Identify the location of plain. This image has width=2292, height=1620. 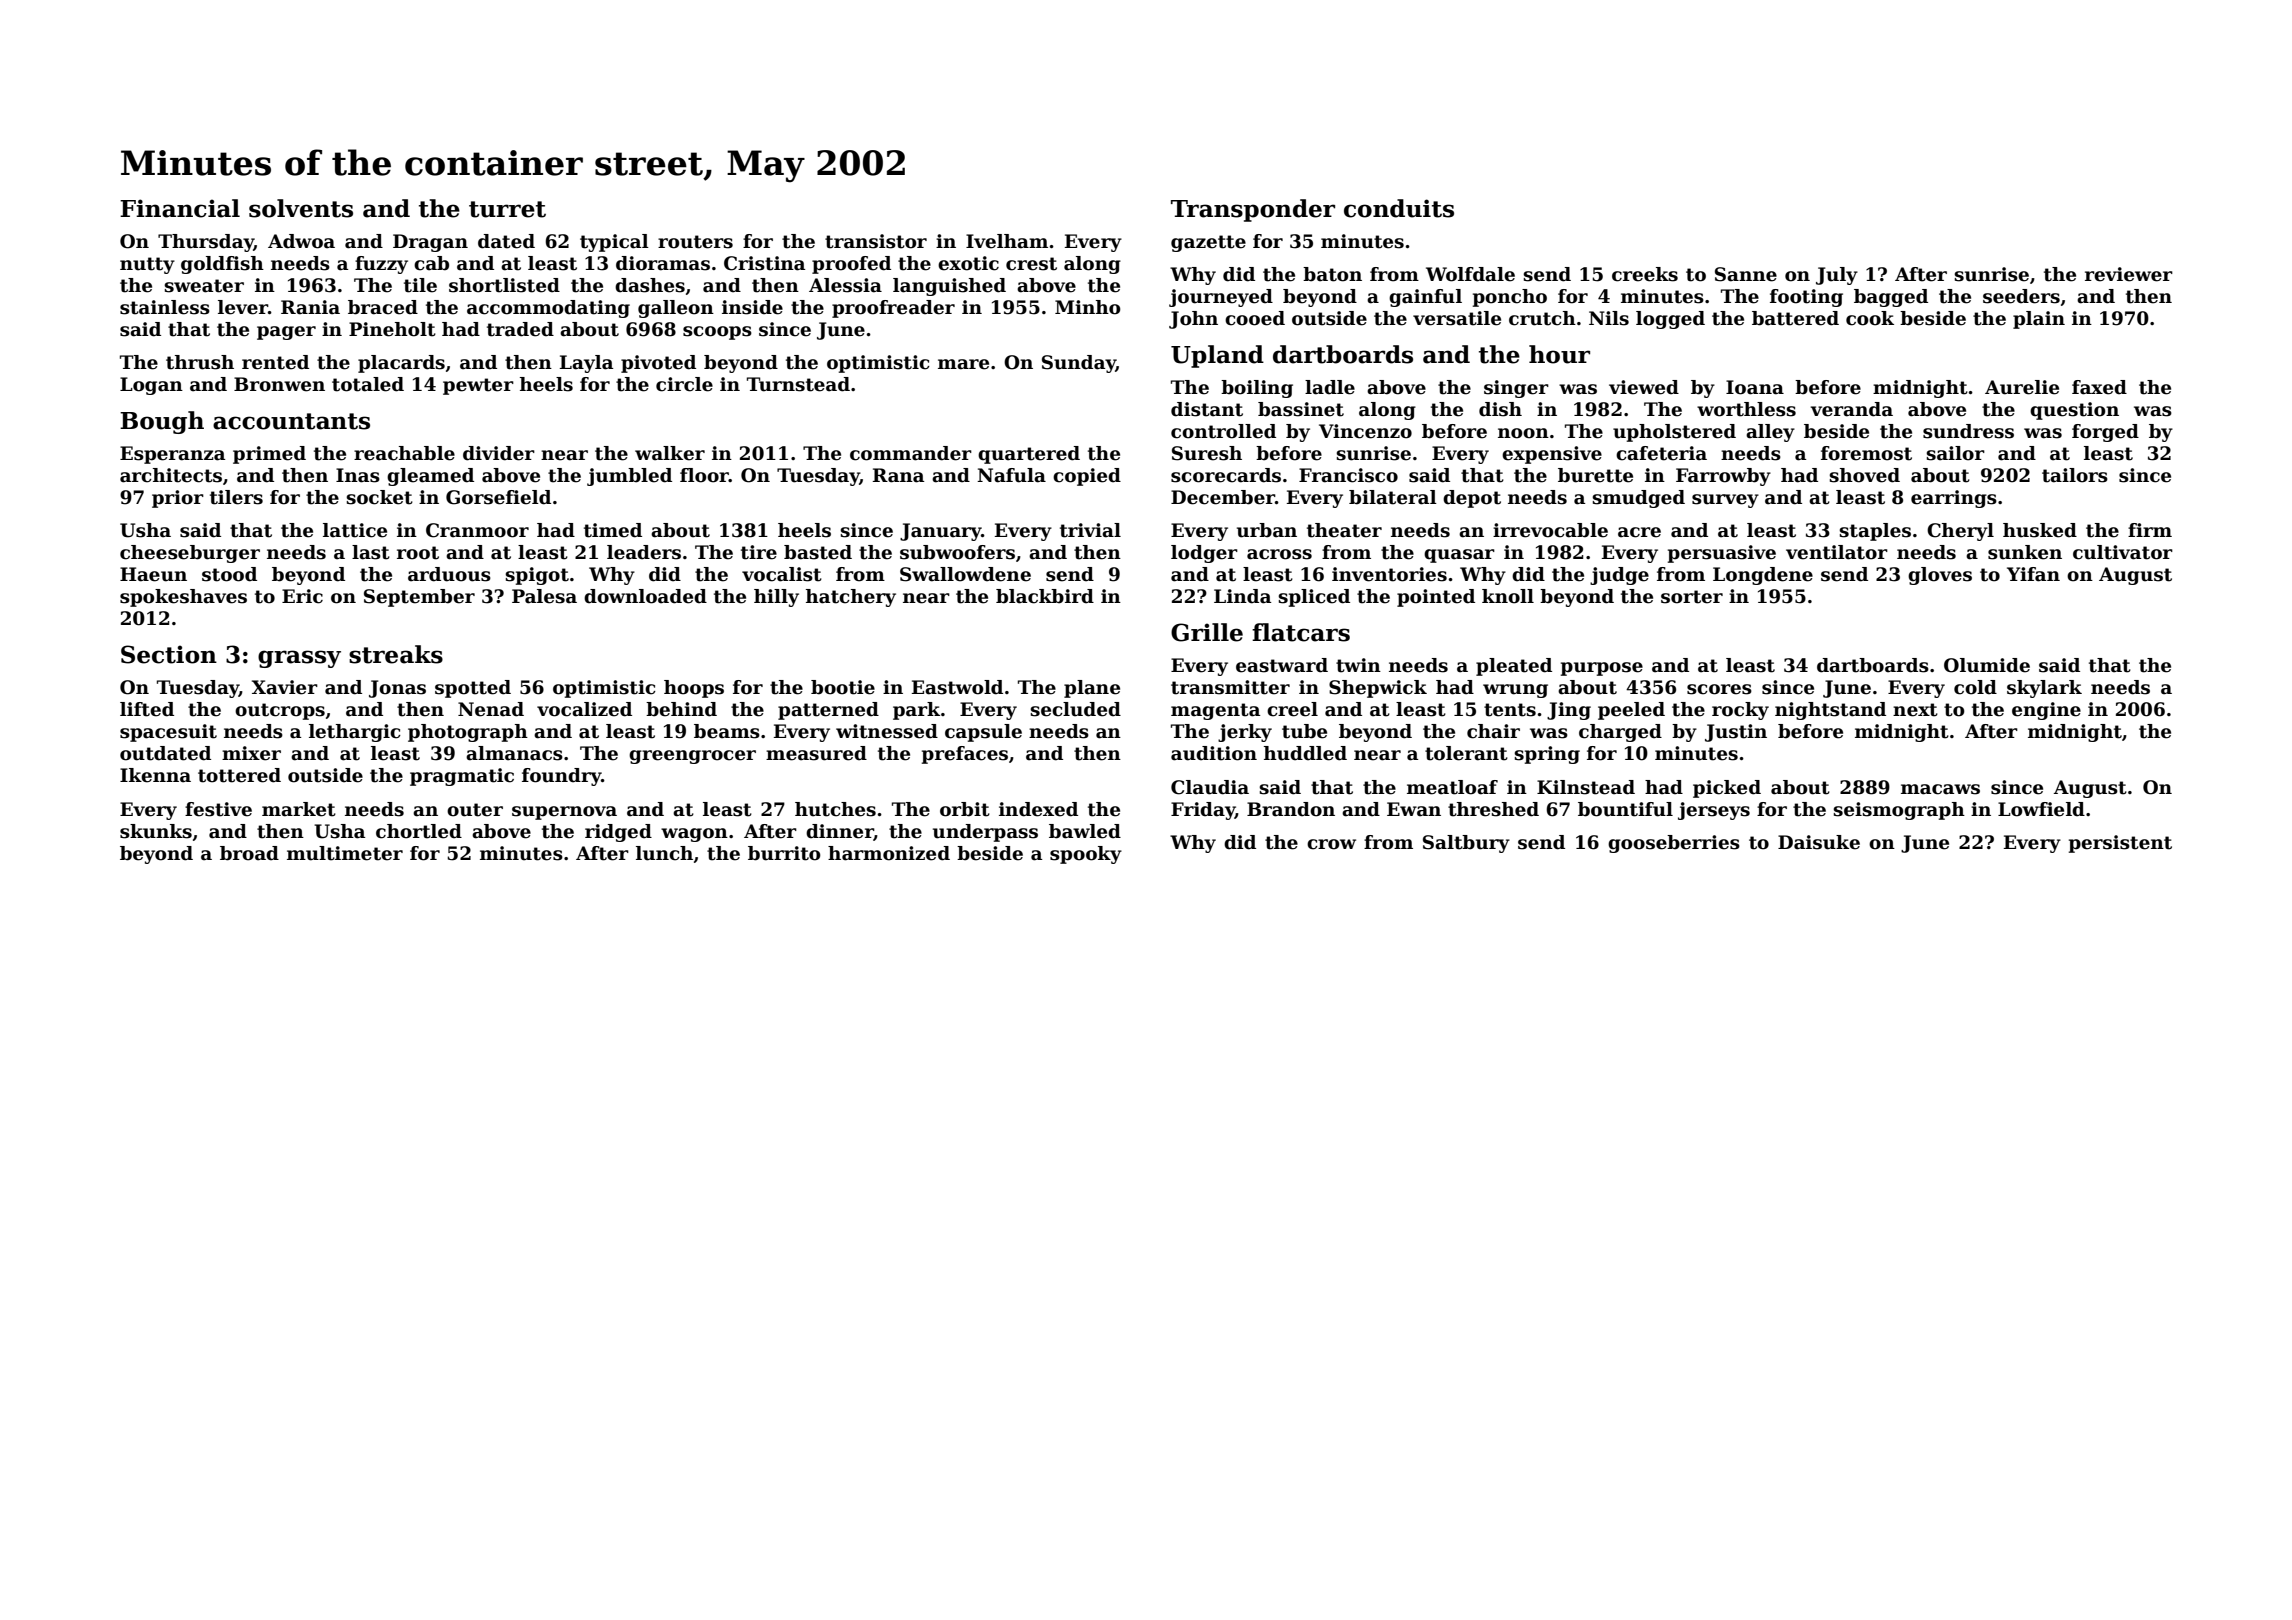
(2039, 320).
